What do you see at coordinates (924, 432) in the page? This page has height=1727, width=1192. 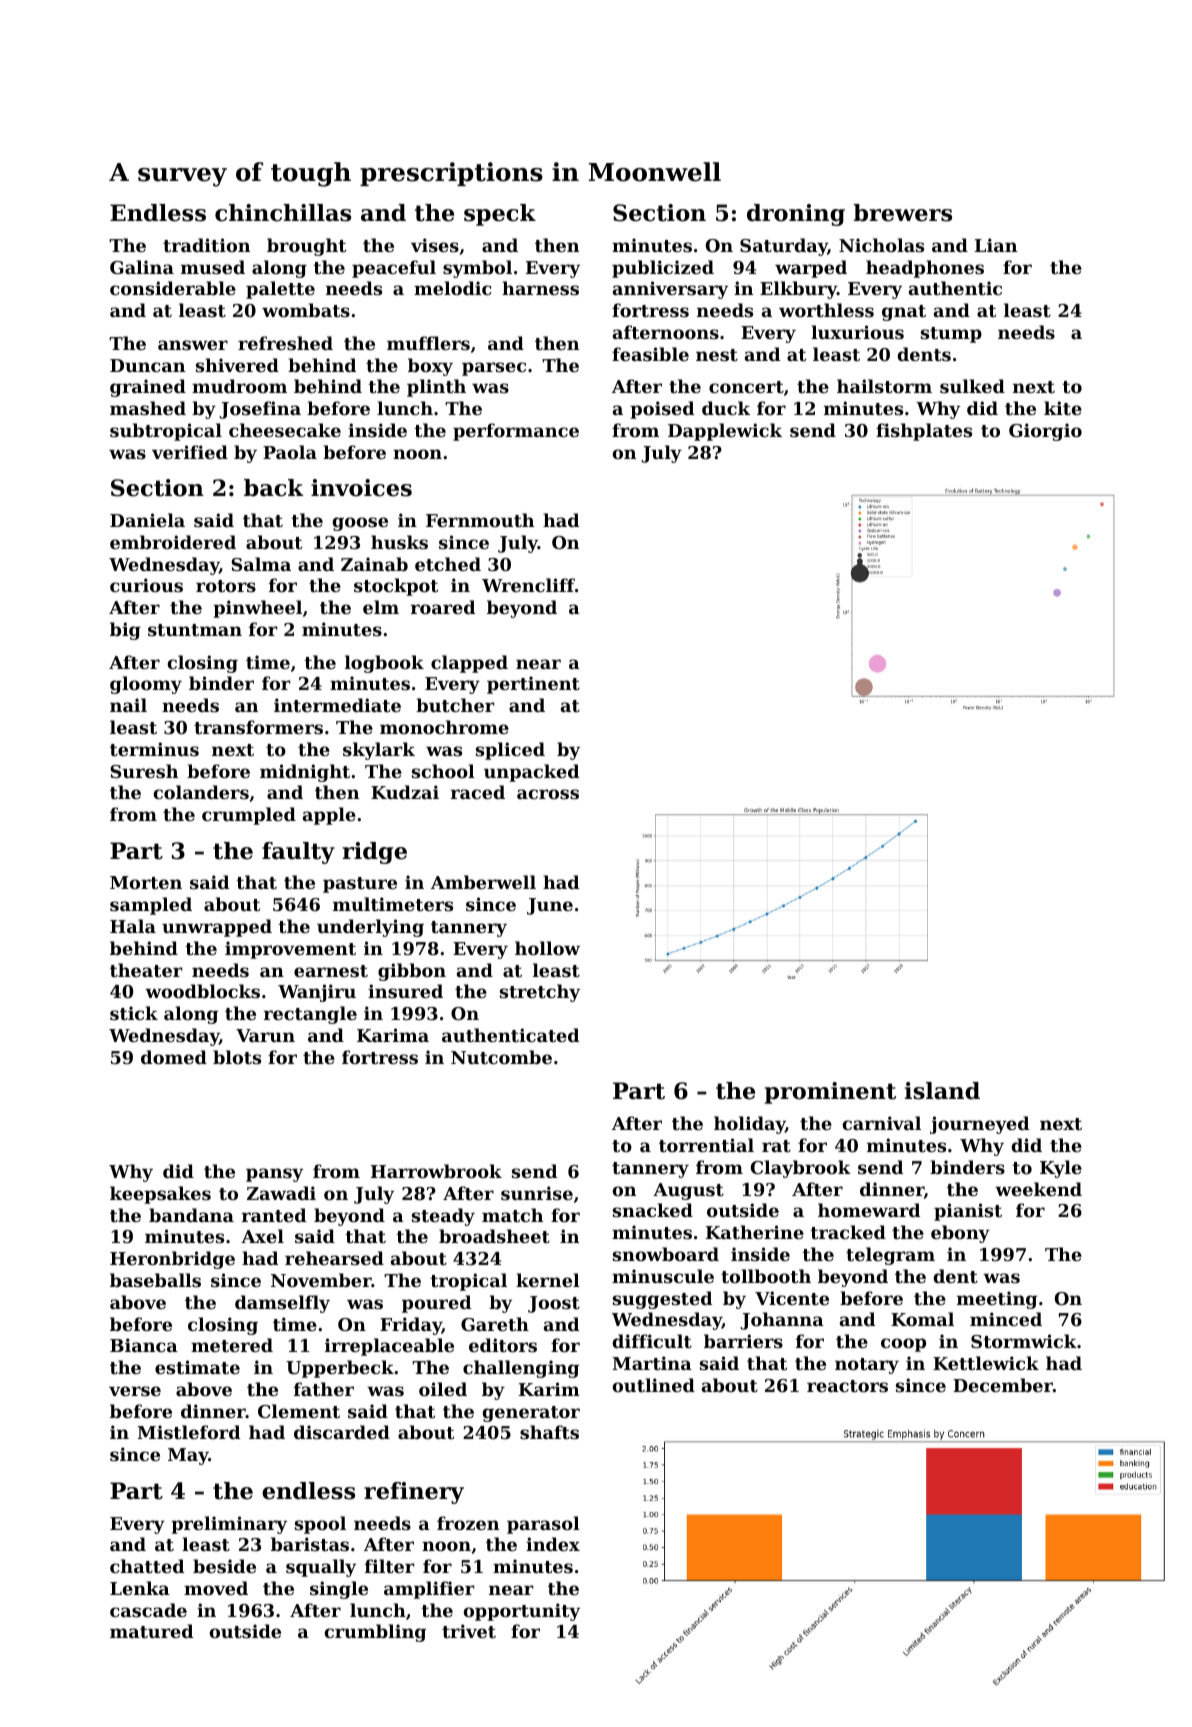 I see `fishplates` at bounding box center [924, 432].
